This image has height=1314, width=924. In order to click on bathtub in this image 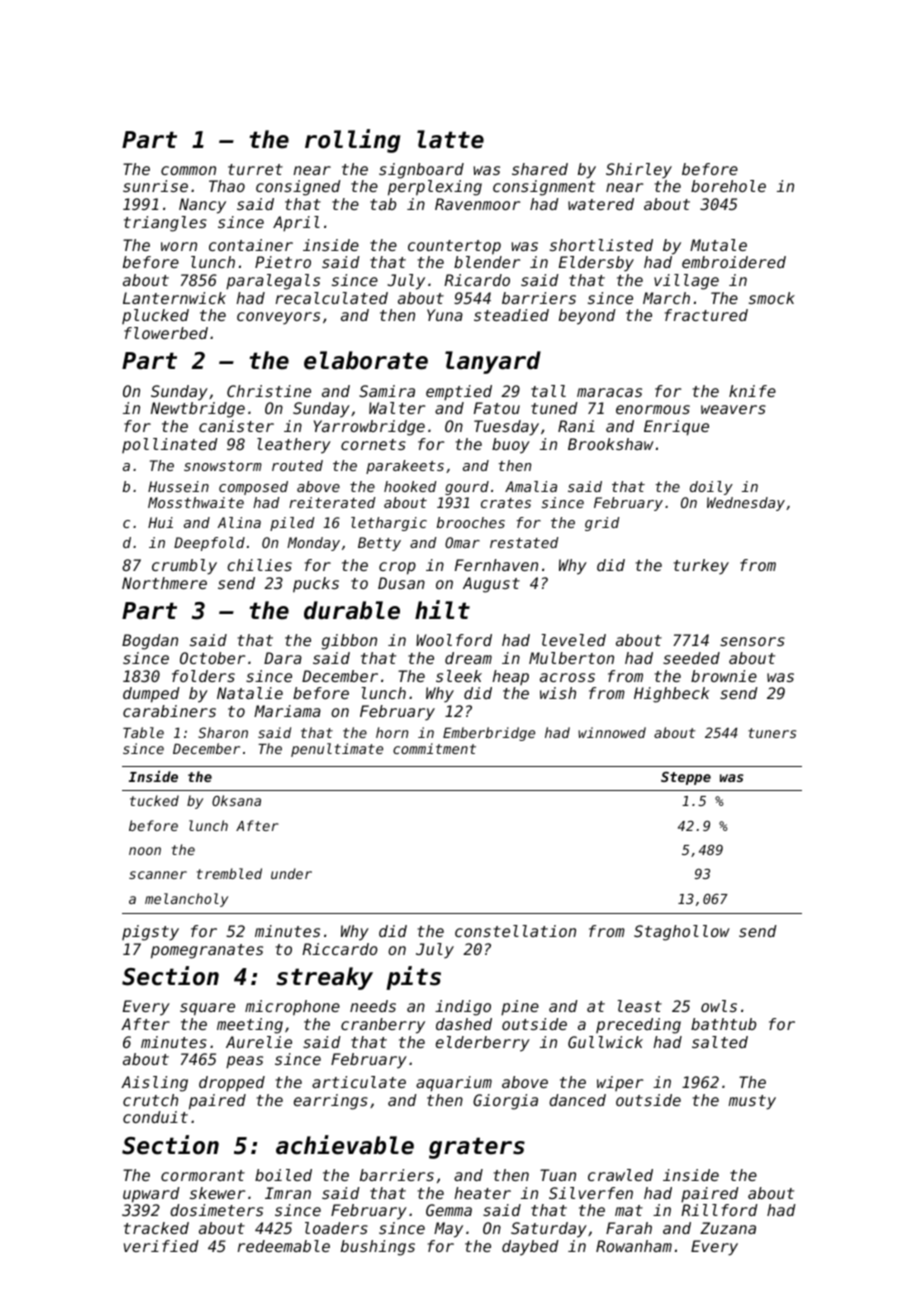, I will do `click(723, 1024)`.
